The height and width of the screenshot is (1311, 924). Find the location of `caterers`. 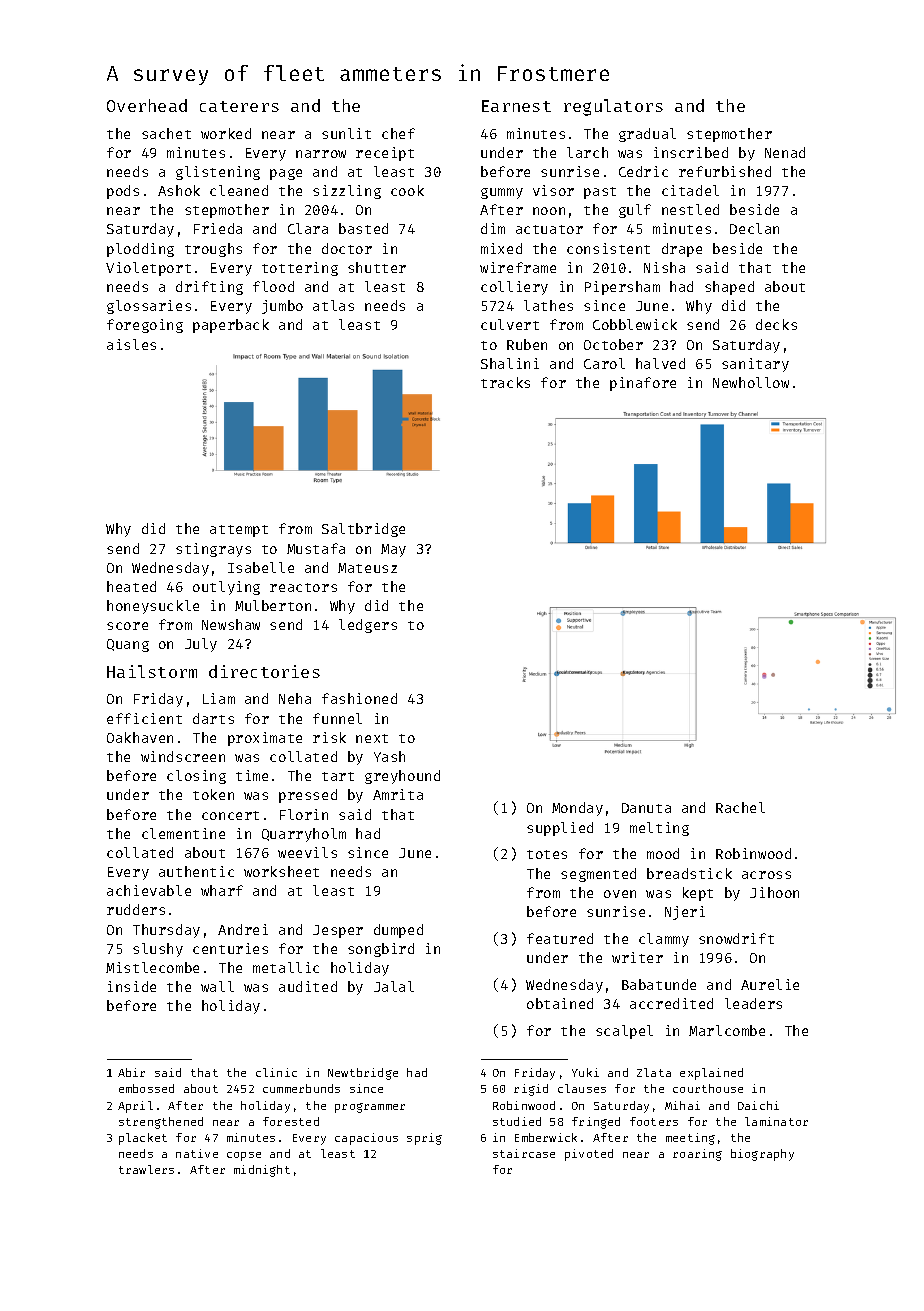

caterers is located at coordinates (239, 106).
